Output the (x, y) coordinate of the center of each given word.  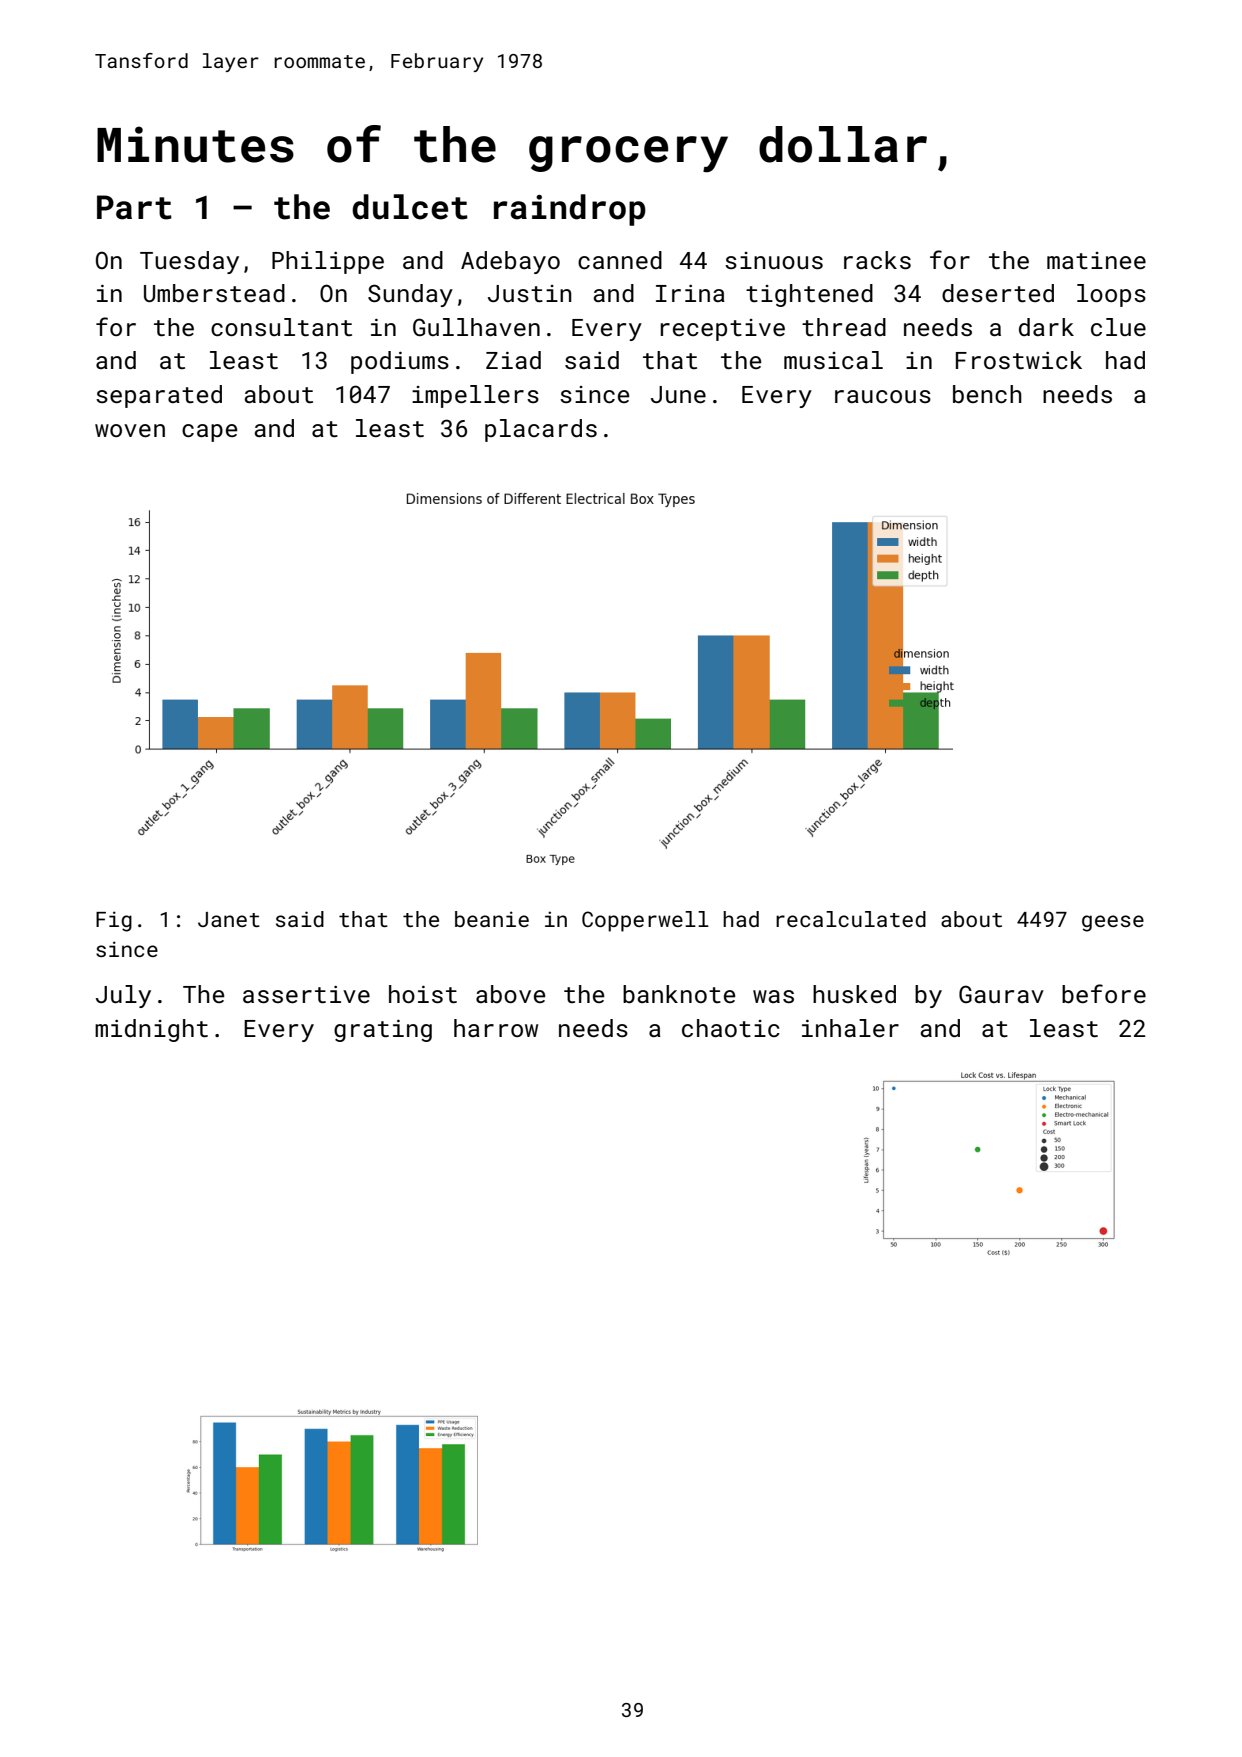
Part (134, 207)
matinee (1096, 260)
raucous (883, 396)
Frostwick (1019, 360)
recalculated (851, 919)
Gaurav (1001, 994)
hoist (423, 994)
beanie (492, 919)
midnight (151, 1030)
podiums (400, 362)
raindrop (570, 210)
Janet (229, 919)
